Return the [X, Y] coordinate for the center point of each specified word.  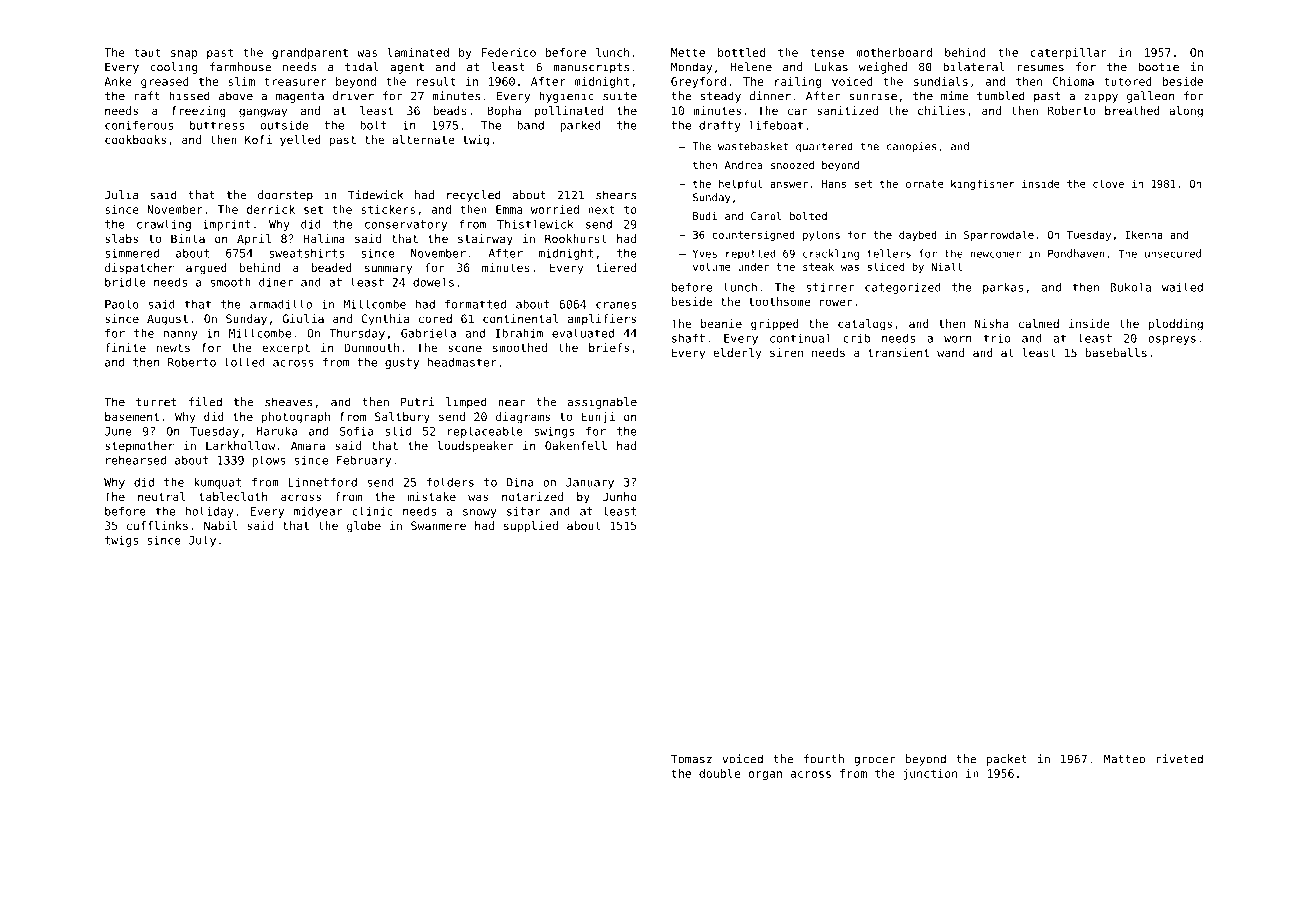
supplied [531, 527]
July [202, 541]
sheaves [288, 402]
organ [765, 775]
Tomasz [691, 759]
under [754, 266]
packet [1007, 760]
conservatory [406, 225]
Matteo [1124, 759]
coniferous [139, 125]
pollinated [569, 112]
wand [950, 352]
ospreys [1172, 340]
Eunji [598, 418]
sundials [941, 81]
